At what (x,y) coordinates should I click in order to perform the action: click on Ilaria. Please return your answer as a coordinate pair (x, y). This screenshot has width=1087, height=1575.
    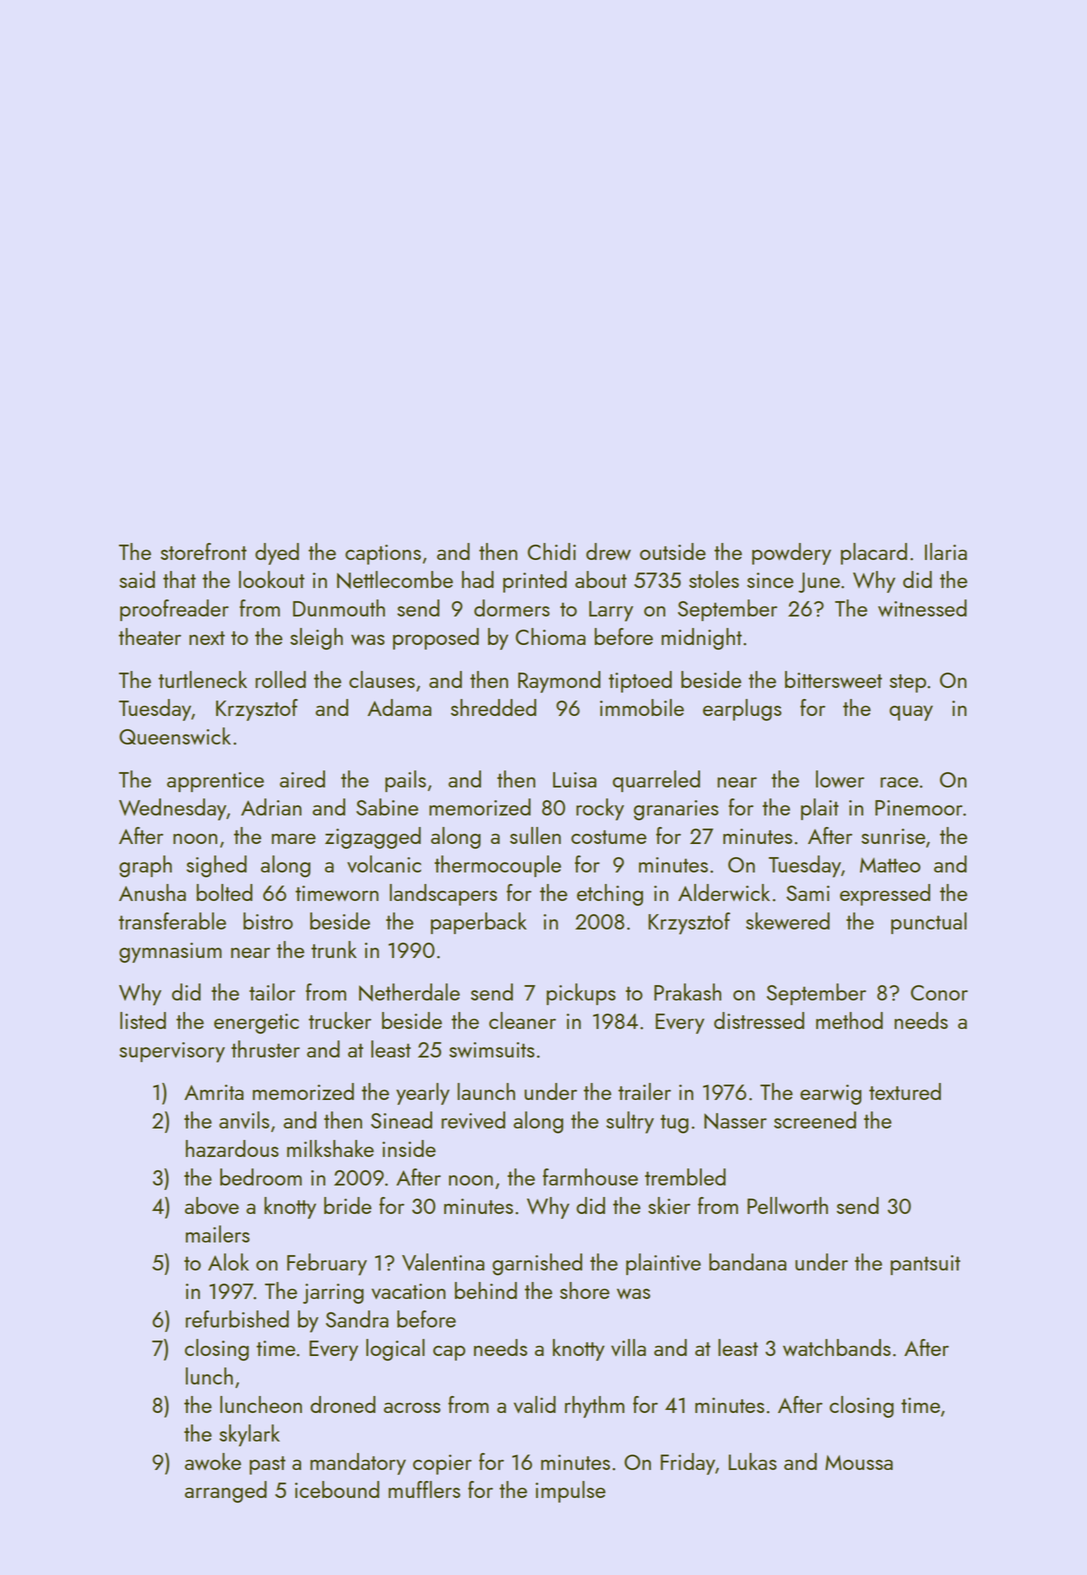
    Looking at the image, I should click on (946, 551).
